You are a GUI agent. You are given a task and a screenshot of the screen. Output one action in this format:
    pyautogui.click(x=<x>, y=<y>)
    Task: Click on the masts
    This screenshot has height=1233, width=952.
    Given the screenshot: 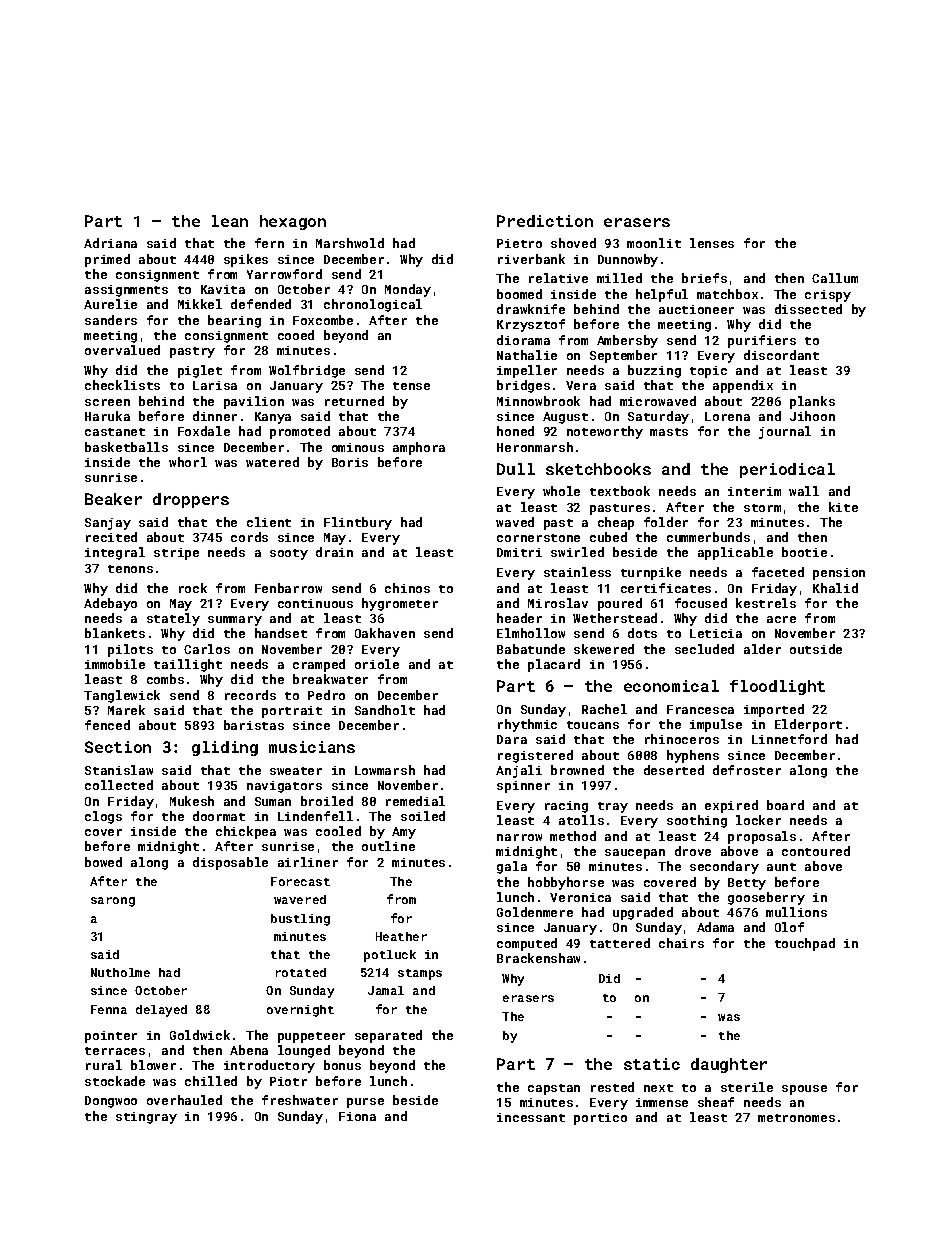 What is the action you would take?
    pyautogui.click(x=669, y=432)
